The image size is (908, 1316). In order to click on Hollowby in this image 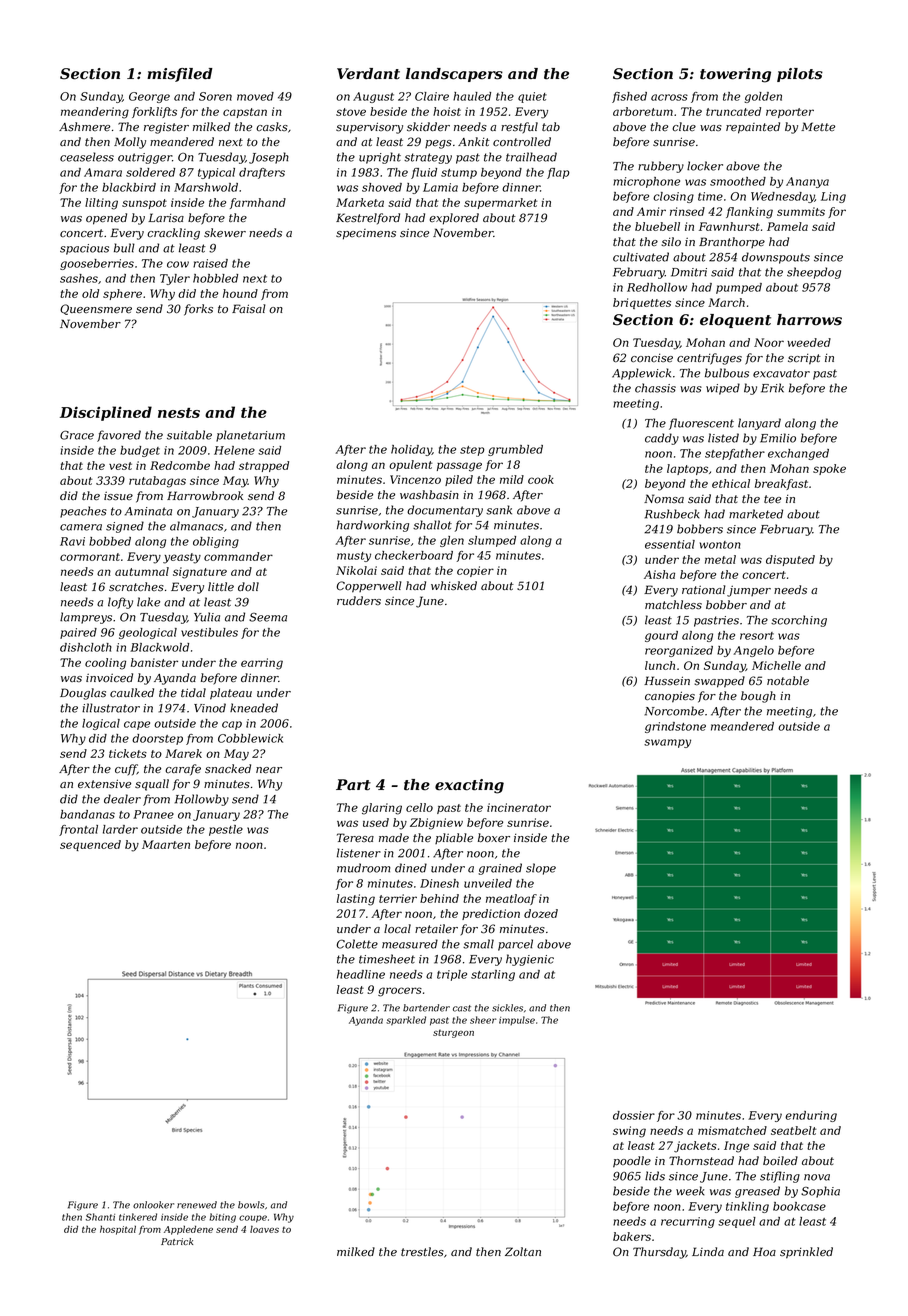, I will do `click(202, 800)`.
